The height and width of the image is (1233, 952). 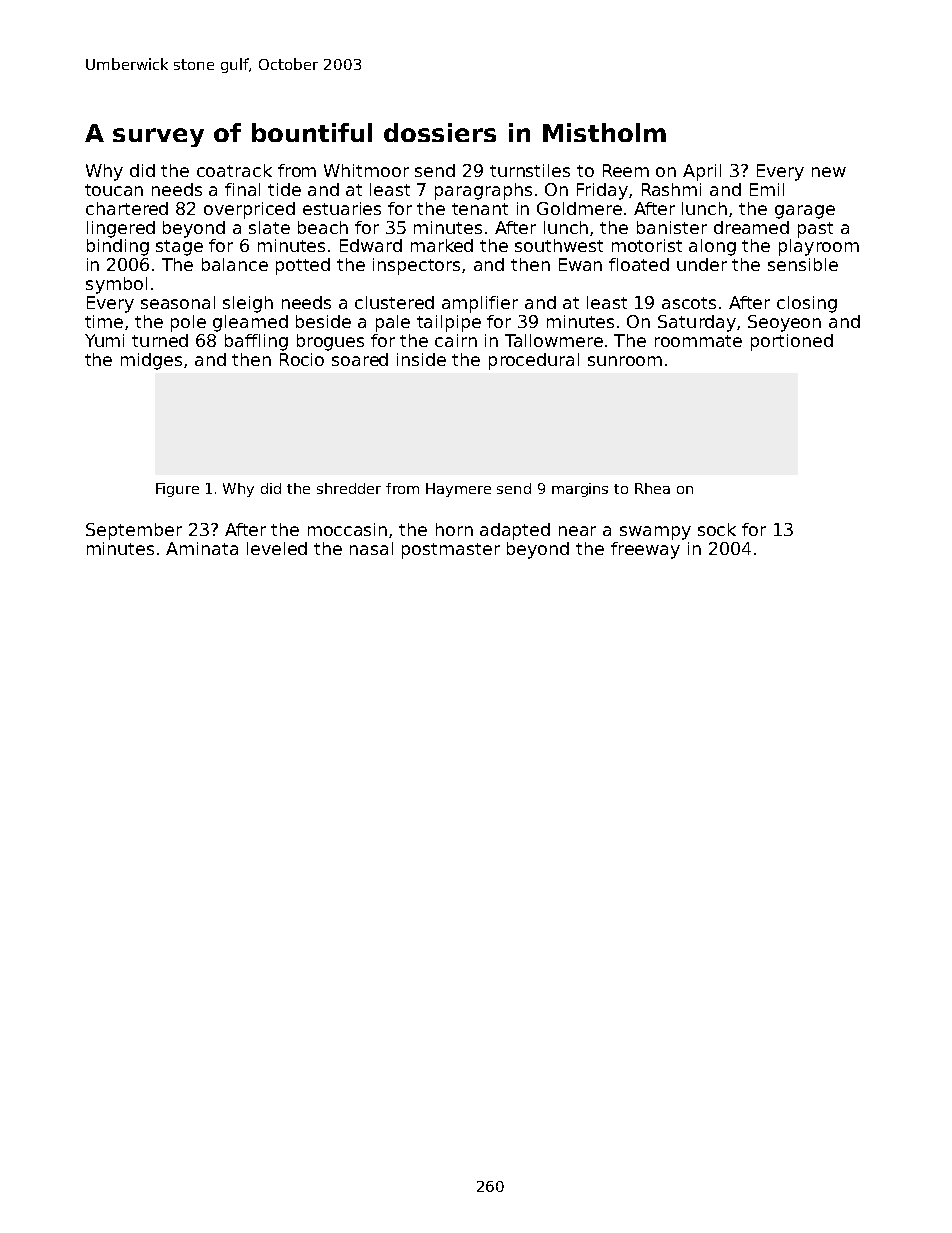 What do you see at coordinates (269, 227) in the image?
I see `slate` at bounding box center [269, 227].
